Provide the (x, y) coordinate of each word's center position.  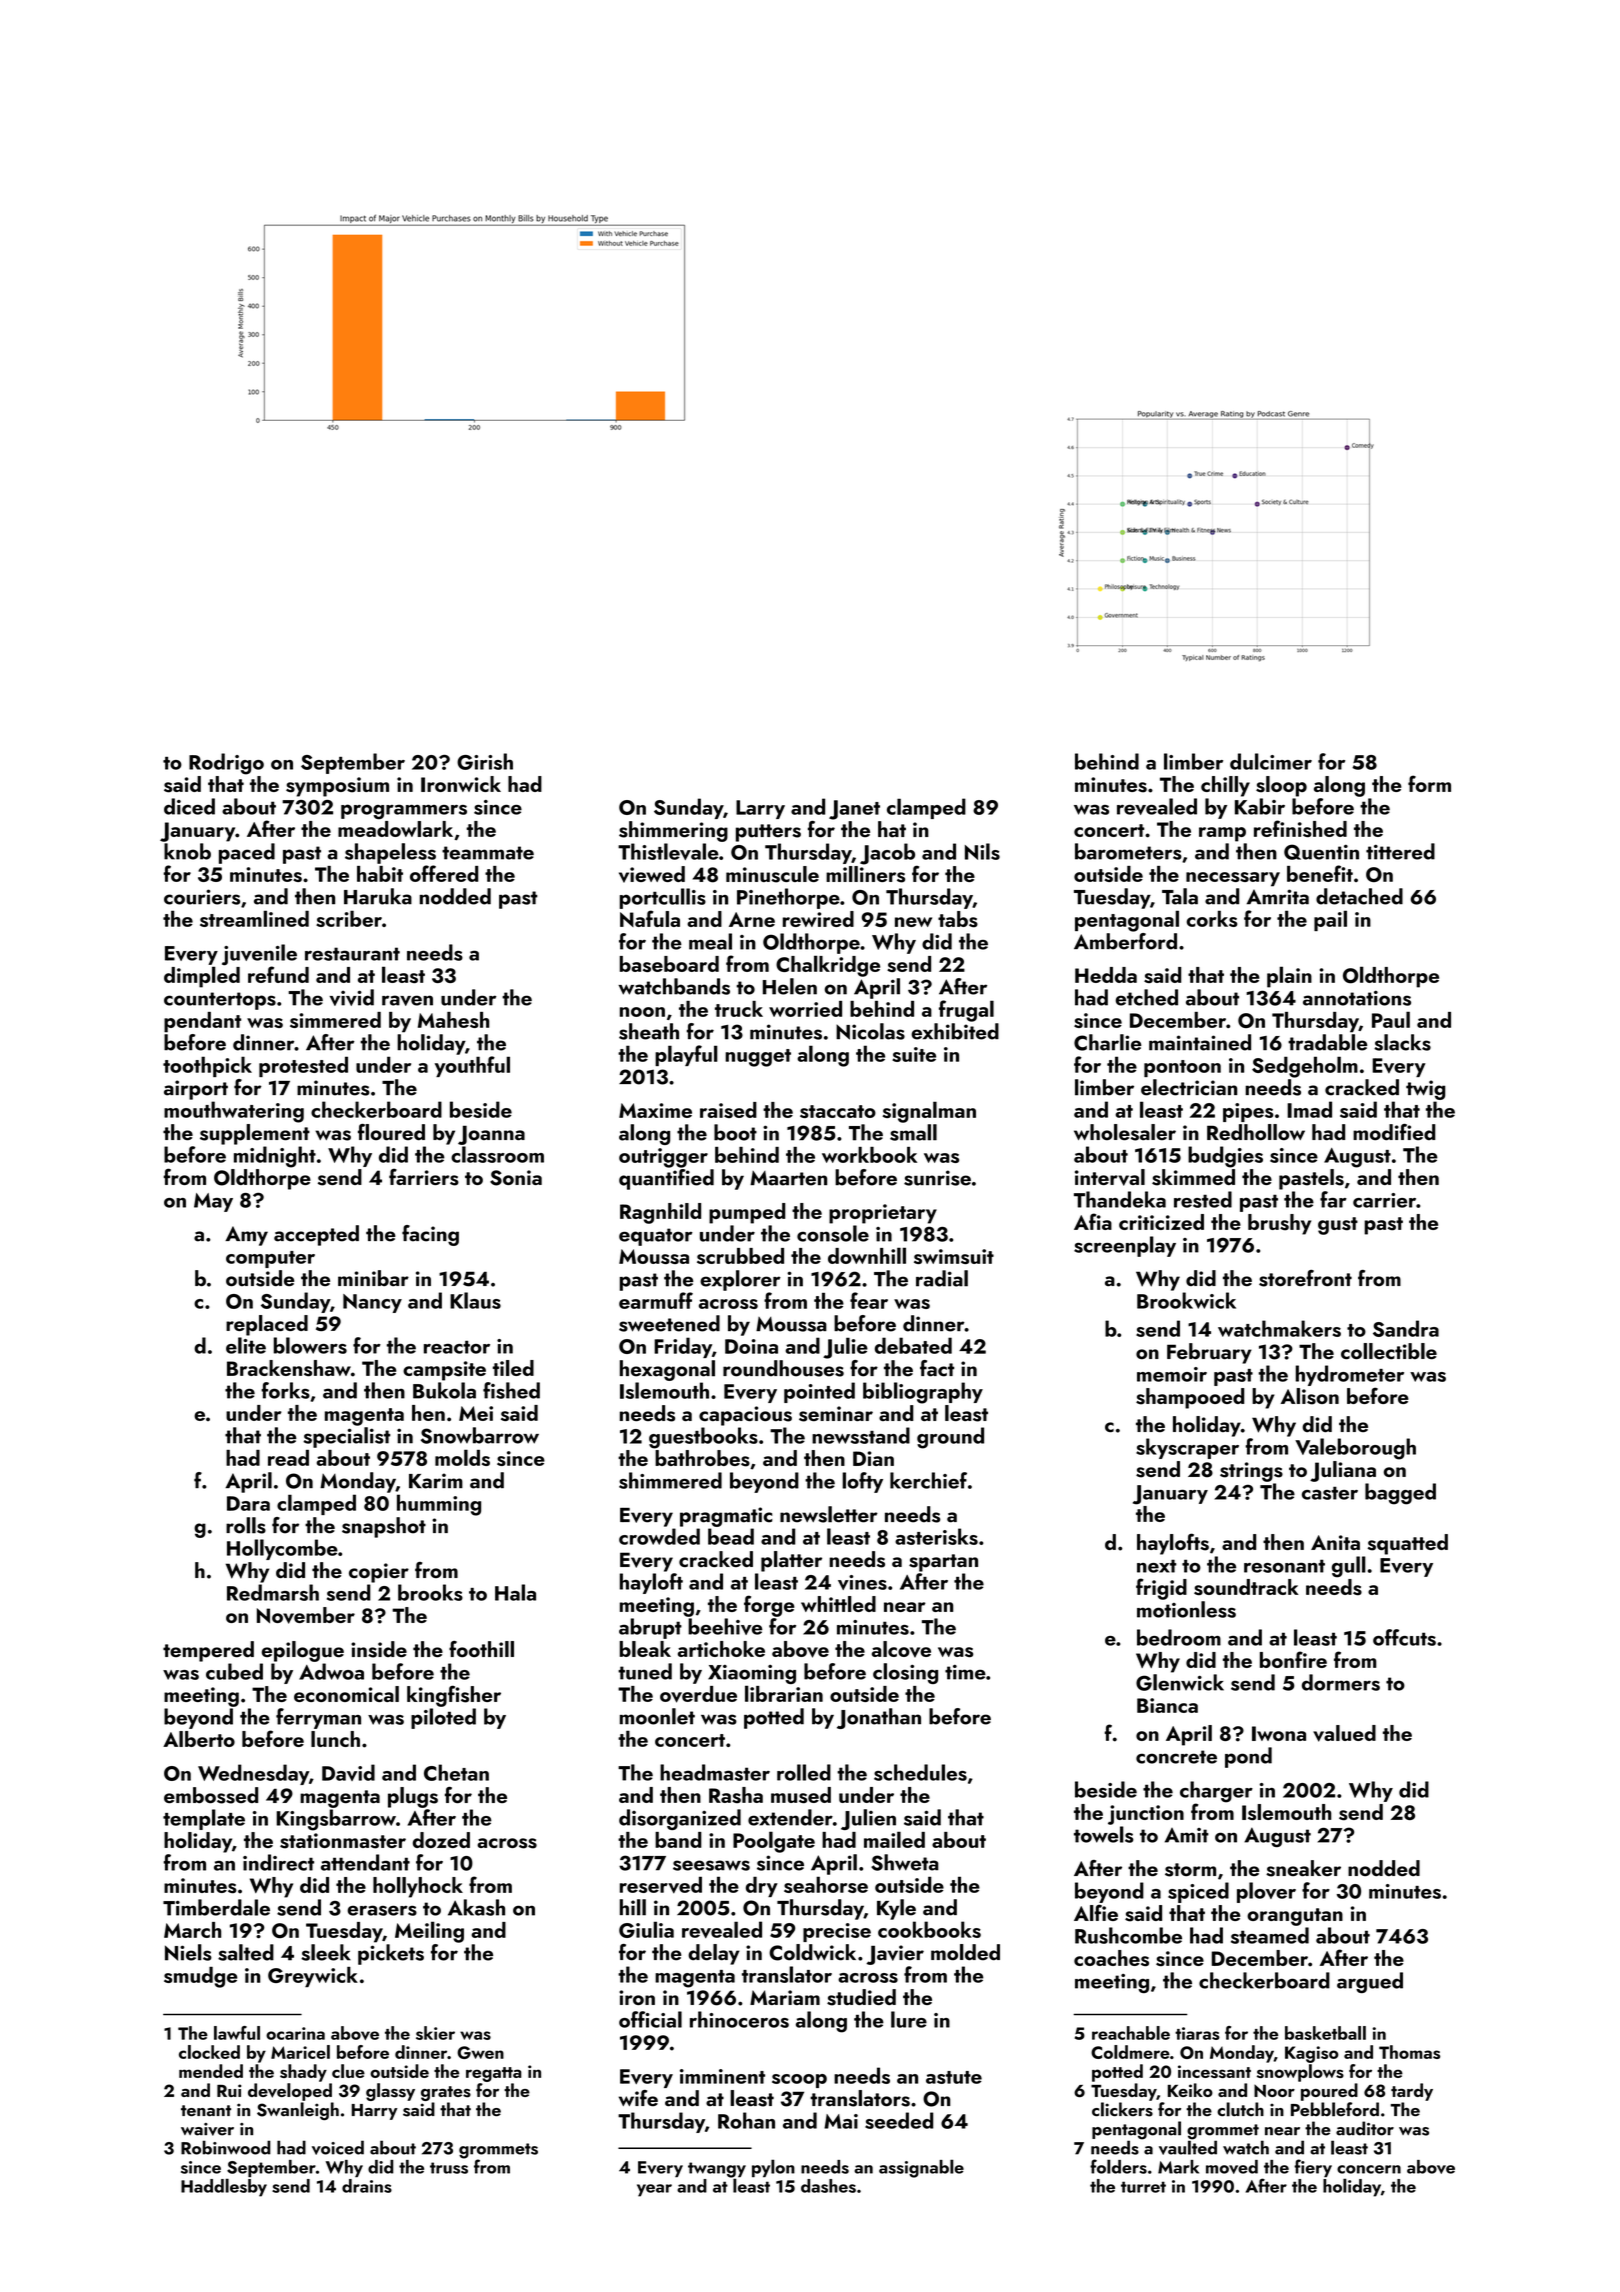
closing (905, 1673)
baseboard (669, 964)
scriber (349, 918)
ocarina (295, 2033)
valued (1344, 1733)
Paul (1391, 1019)
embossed (211, 1795)
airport (196, 1090)
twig (1425, 1090)
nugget (758, 1058)
